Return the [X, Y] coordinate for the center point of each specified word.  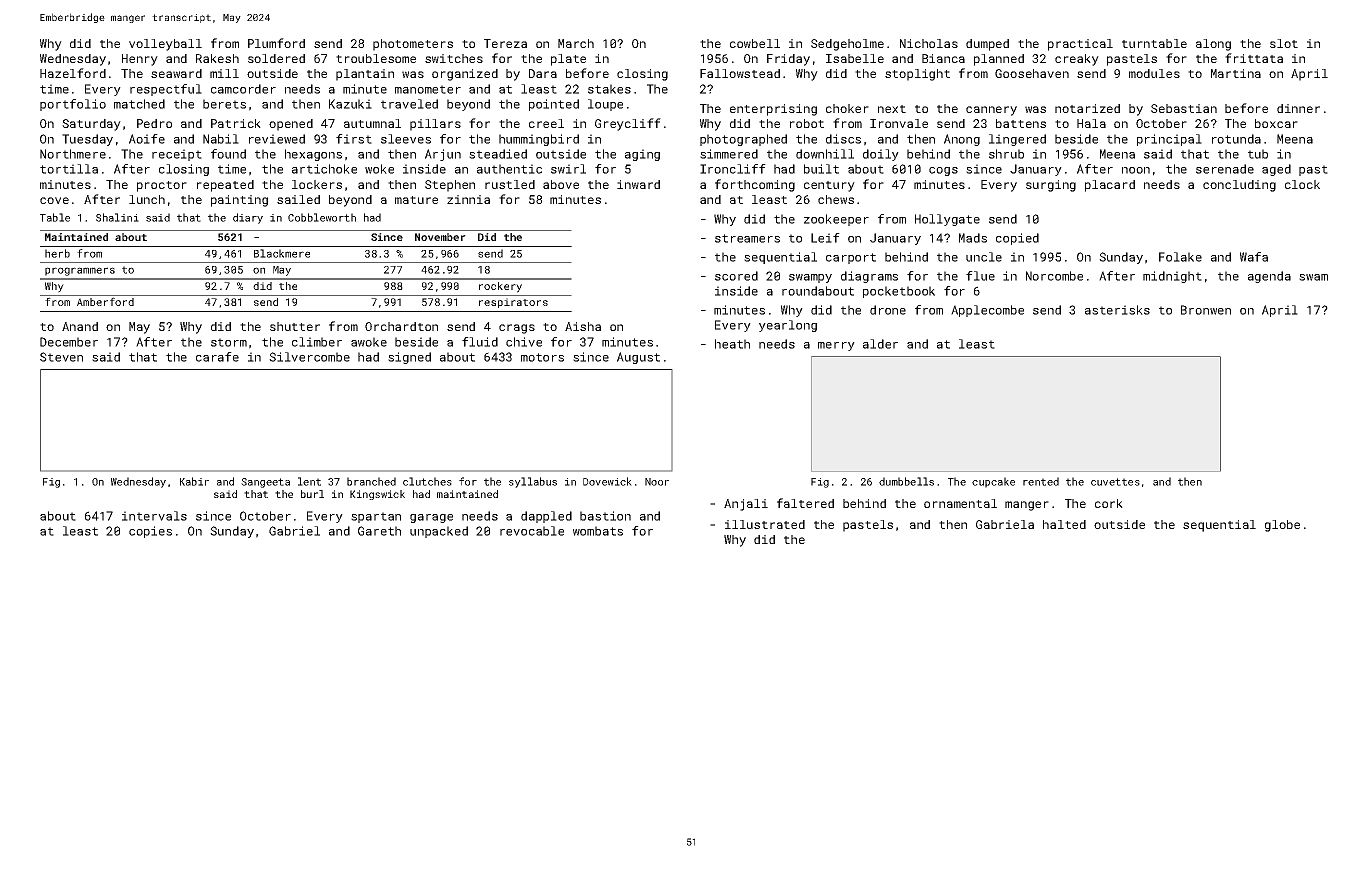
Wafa [1254, 257]
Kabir [194, 481]
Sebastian [1184, 108]
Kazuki [350, 104]
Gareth [379, 531]
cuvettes [1115, 482]
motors [542, 357]
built [821, 169]
